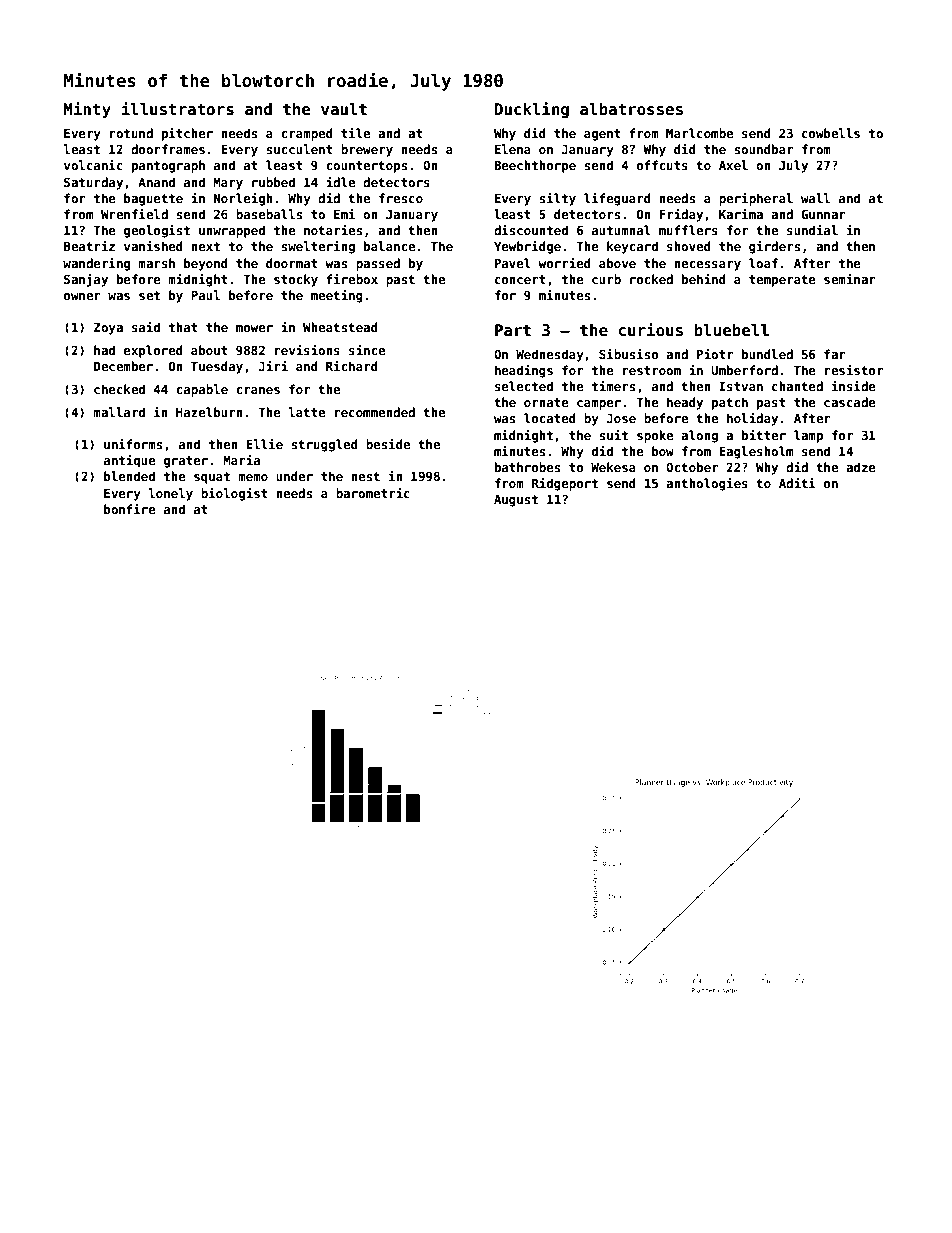 This screenshot has height=1233, width=952. Describe the element at coordinates (741, 386) in the screenshot. I see `Istvan` at that location.
